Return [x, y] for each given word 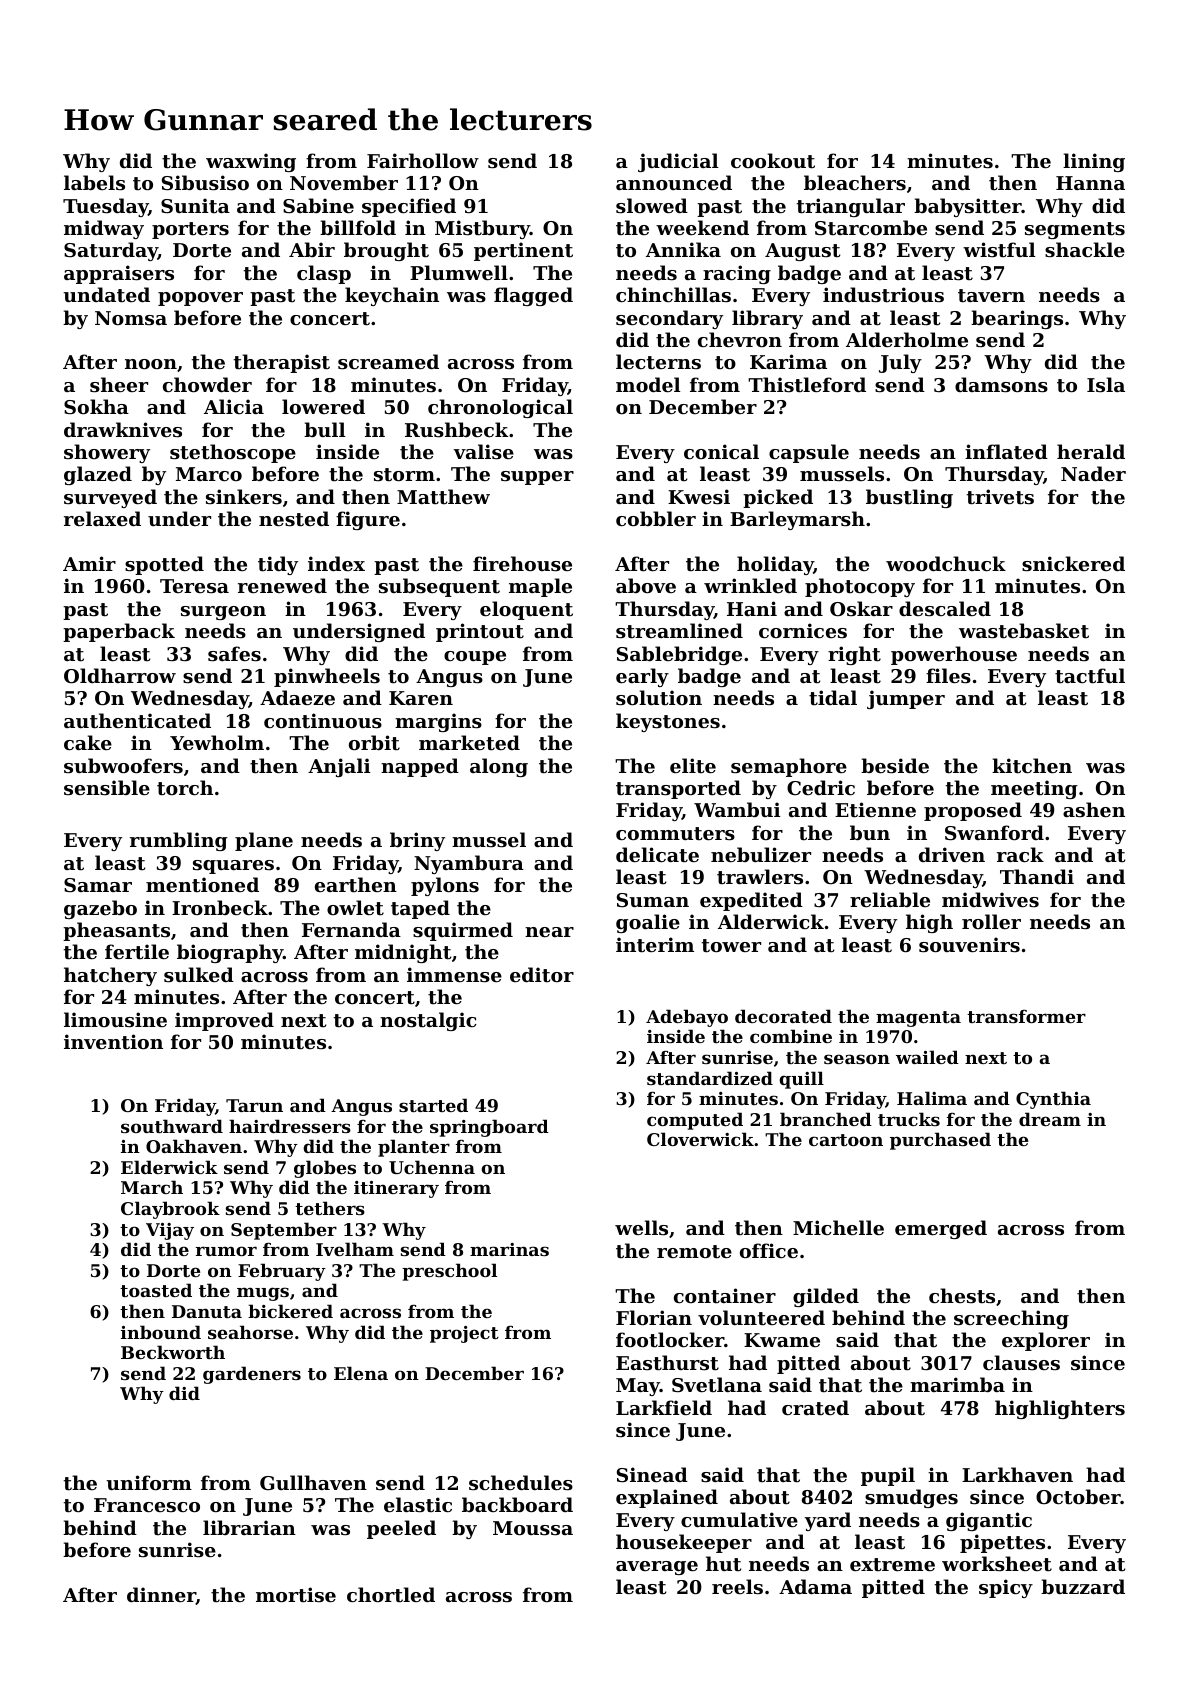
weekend [702, 227]
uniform [149, 1482]
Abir [312, 249]
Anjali [339, 767]
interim [655, 945]
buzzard [1083, 1586]
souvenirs [969, 945]
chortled [391, 1595]
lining [1094, 162]
